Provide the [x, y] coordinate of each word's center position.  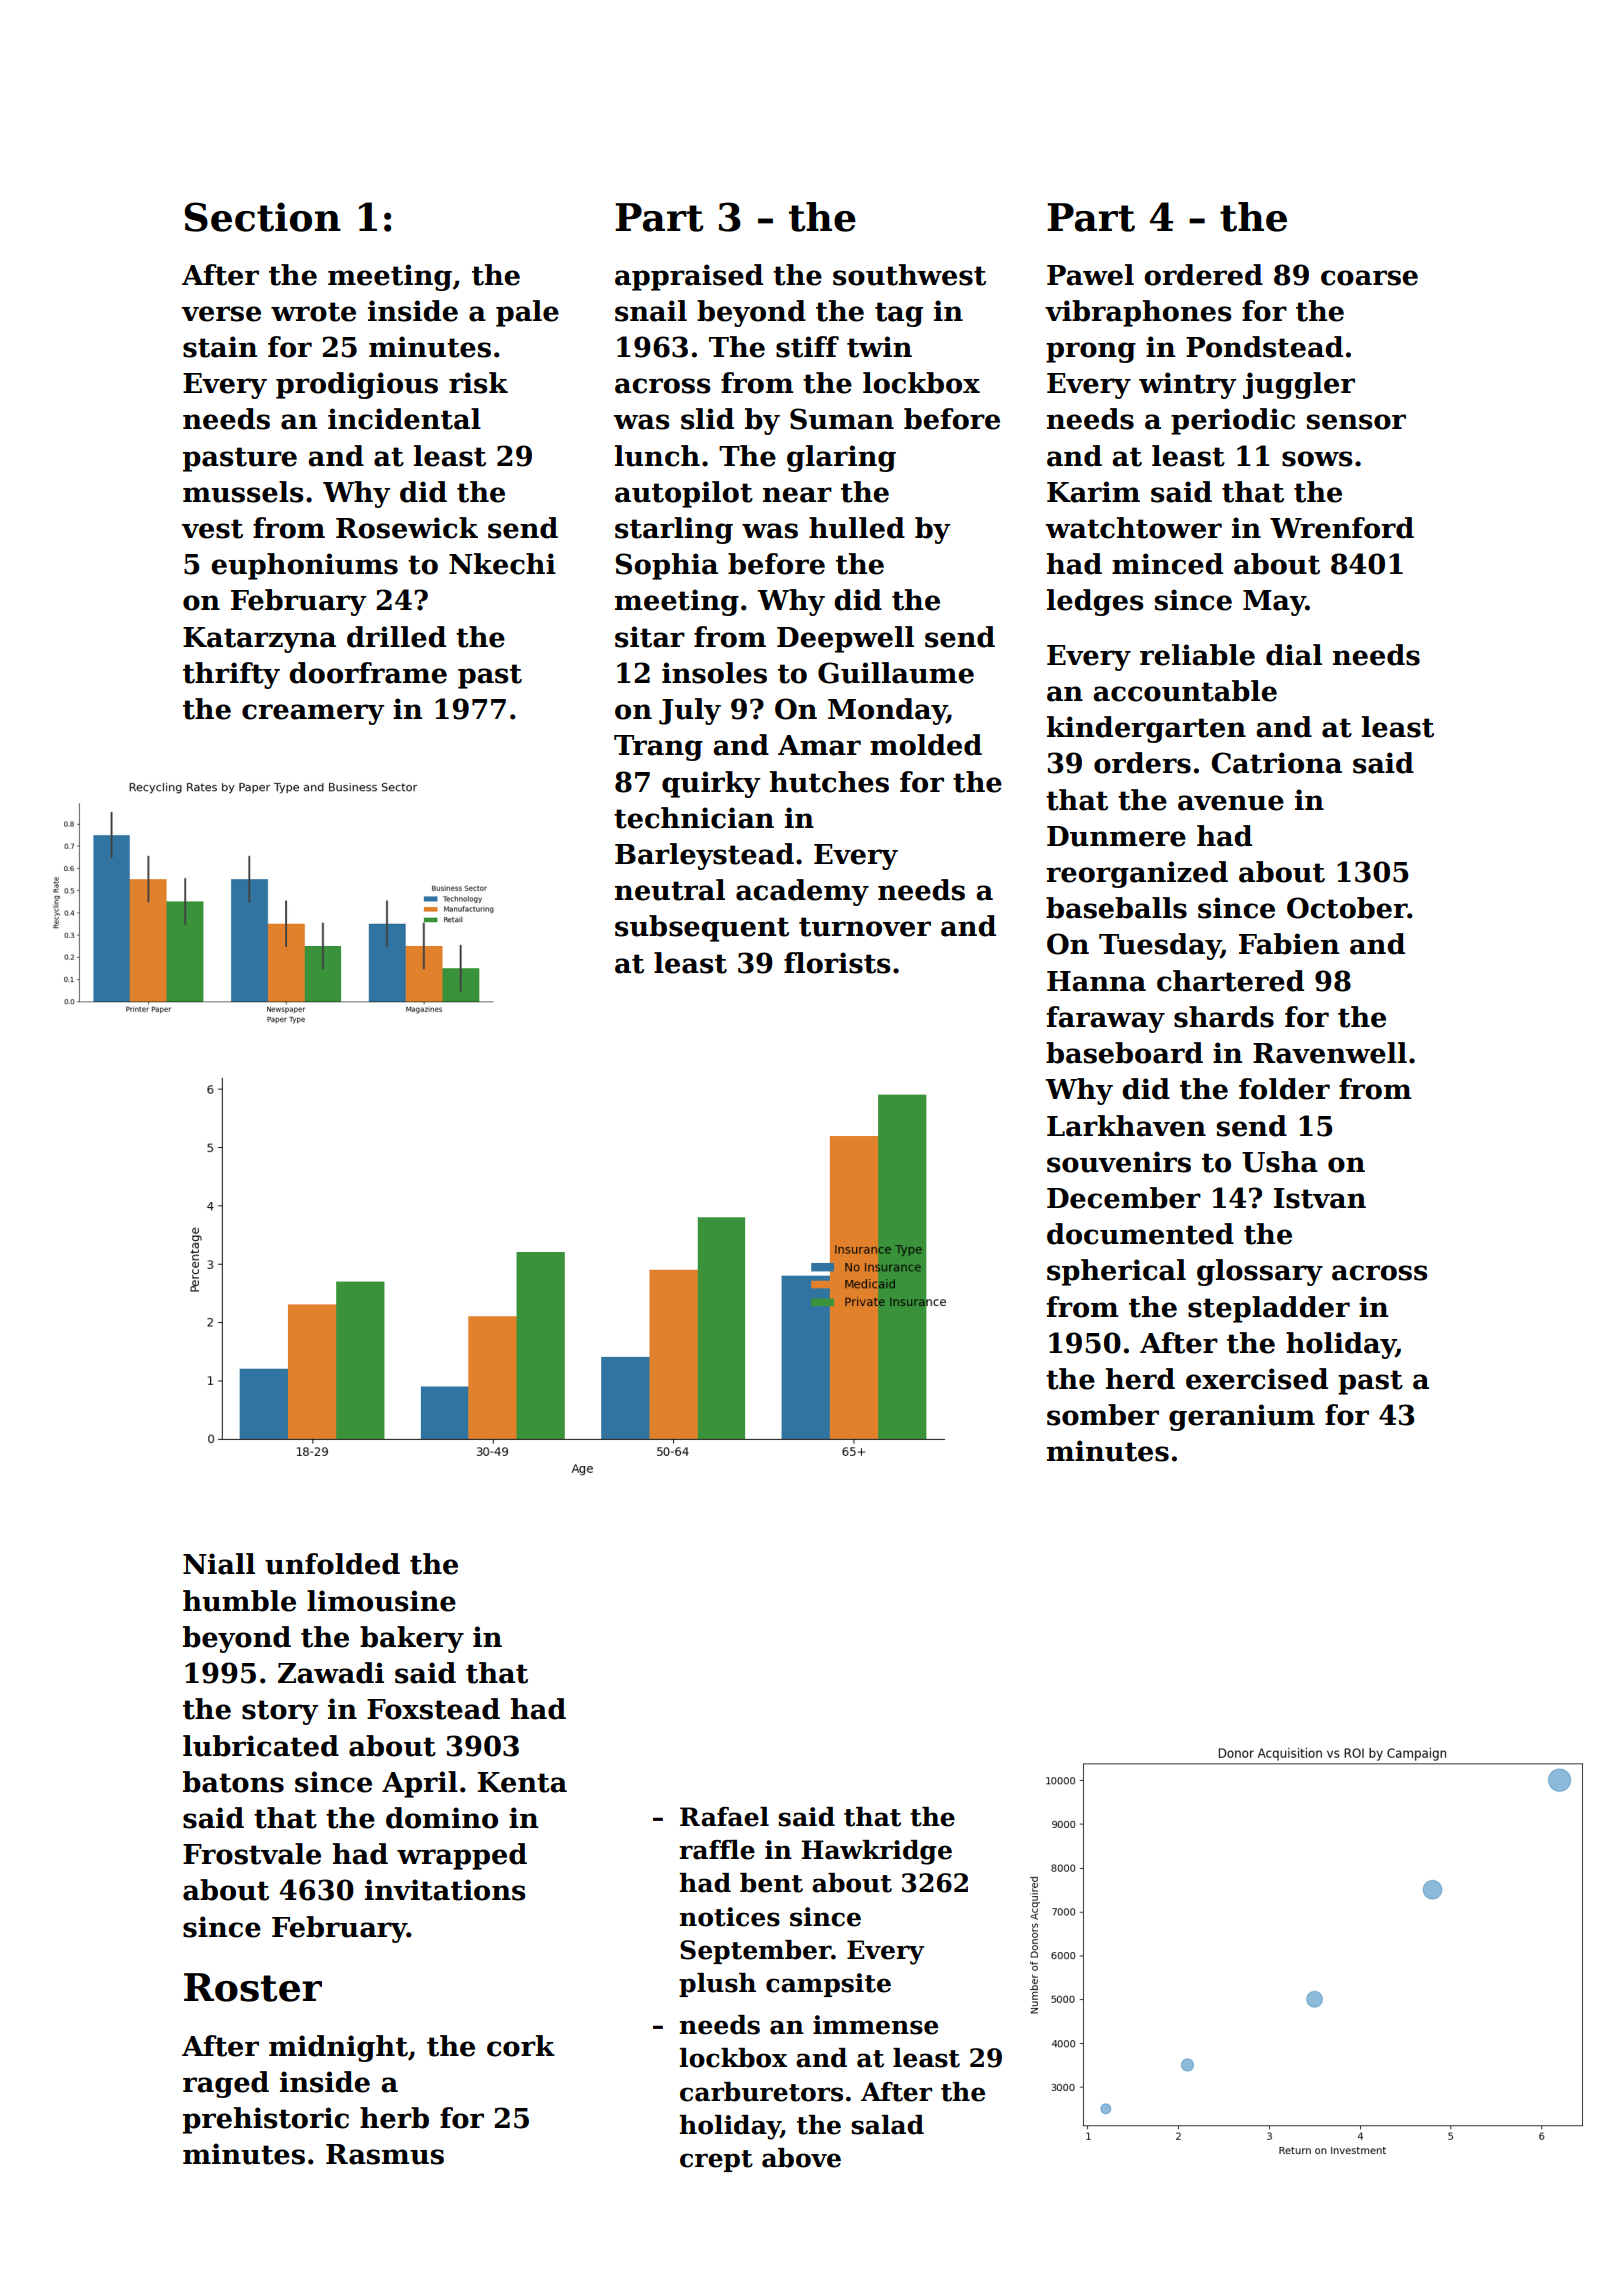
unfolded [332, 1564]
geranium [1242, 1417]
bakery [412, 1639]
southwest [909, 275]
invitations [445, 1890]
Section [263, 217]
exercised [1257, 1379]
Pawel [1090, 275]
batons [233, 1782]
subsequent [702, 928]
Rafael [724, 1817]
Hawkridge [876, 1852]
